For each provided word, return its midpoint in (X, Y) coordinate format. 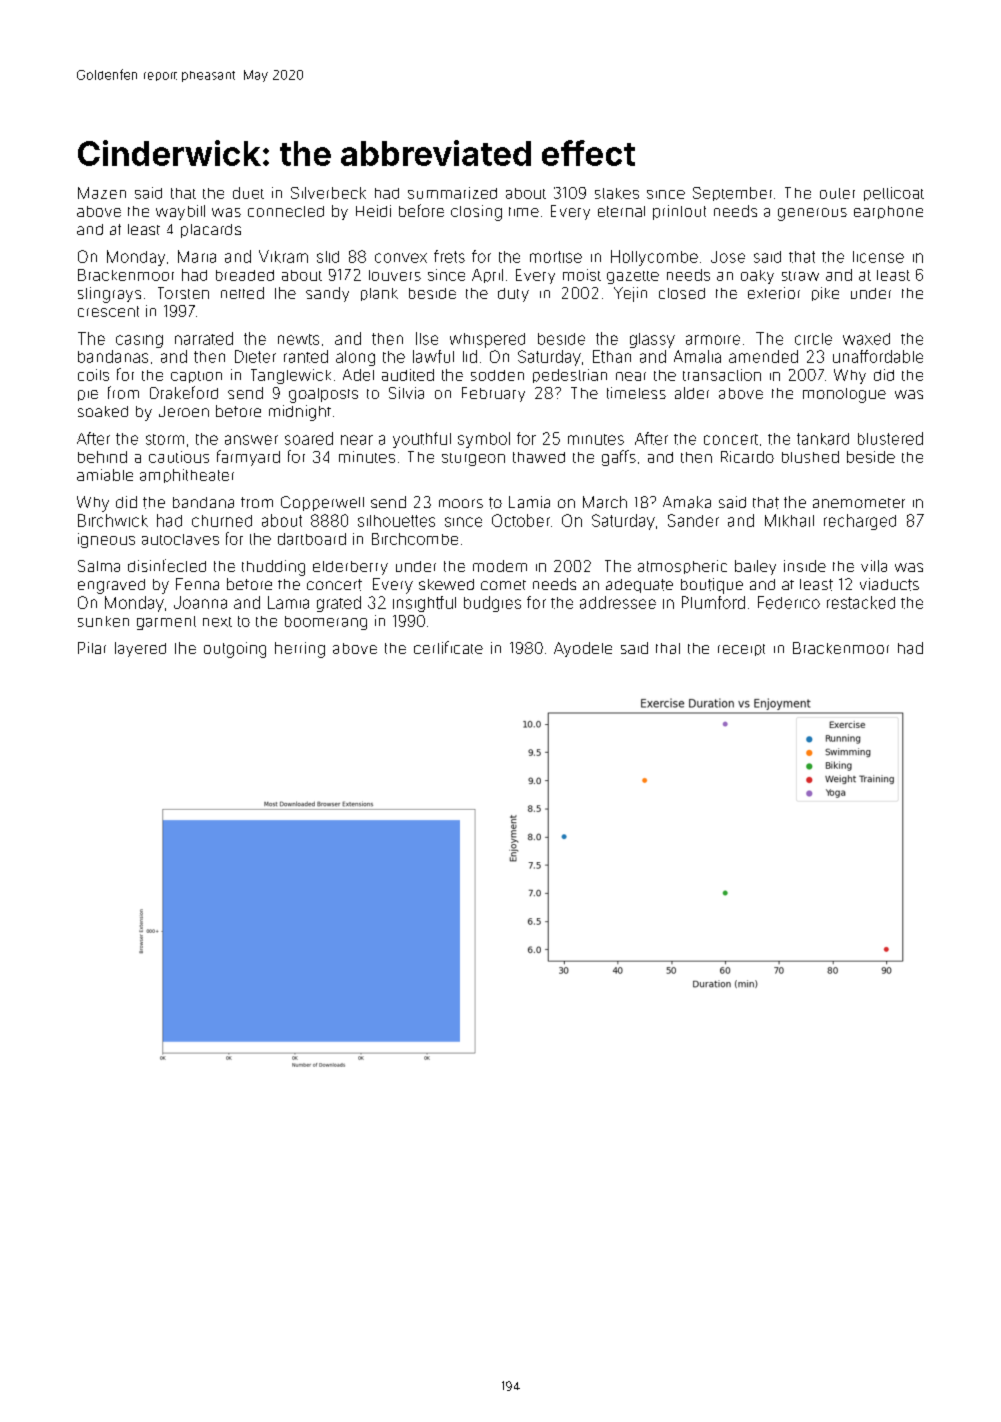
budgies (492, 604)
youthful (422, 440)
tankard (823, 439)
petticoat (894, 194)
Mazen (102, 193)
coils (93, 375)
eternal (621, 211)
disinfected (167, 565)
